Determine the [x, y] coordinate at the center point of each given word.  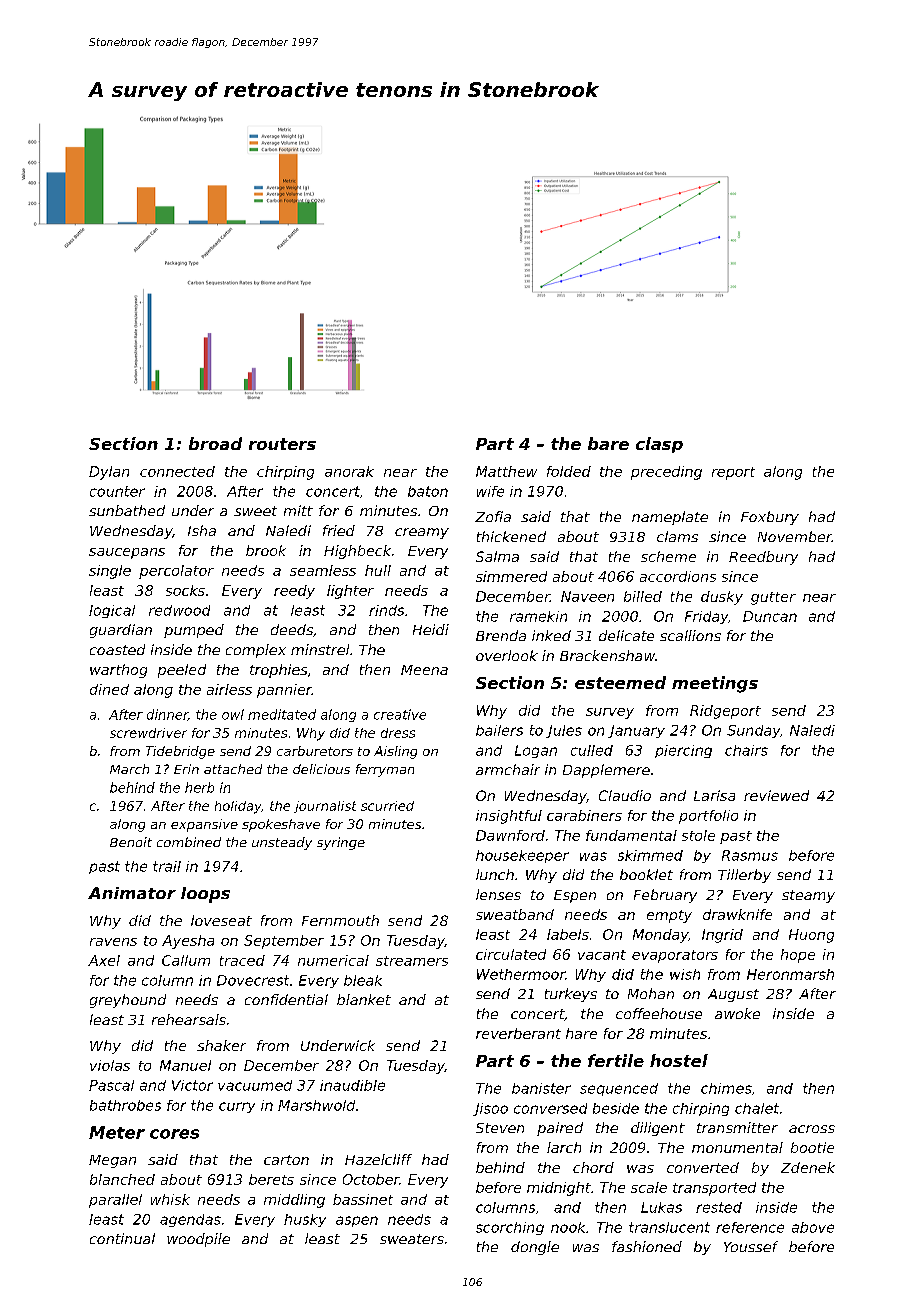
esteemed [620, 682]
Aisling [395, 752]
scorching [510, 1228]
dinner [167, 715]
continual [122, 1238]
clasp [659, 445]
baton [428, 491]
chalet [757, 1108]
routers [282, 444]
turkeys [571, 995]
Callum [186, 960]
